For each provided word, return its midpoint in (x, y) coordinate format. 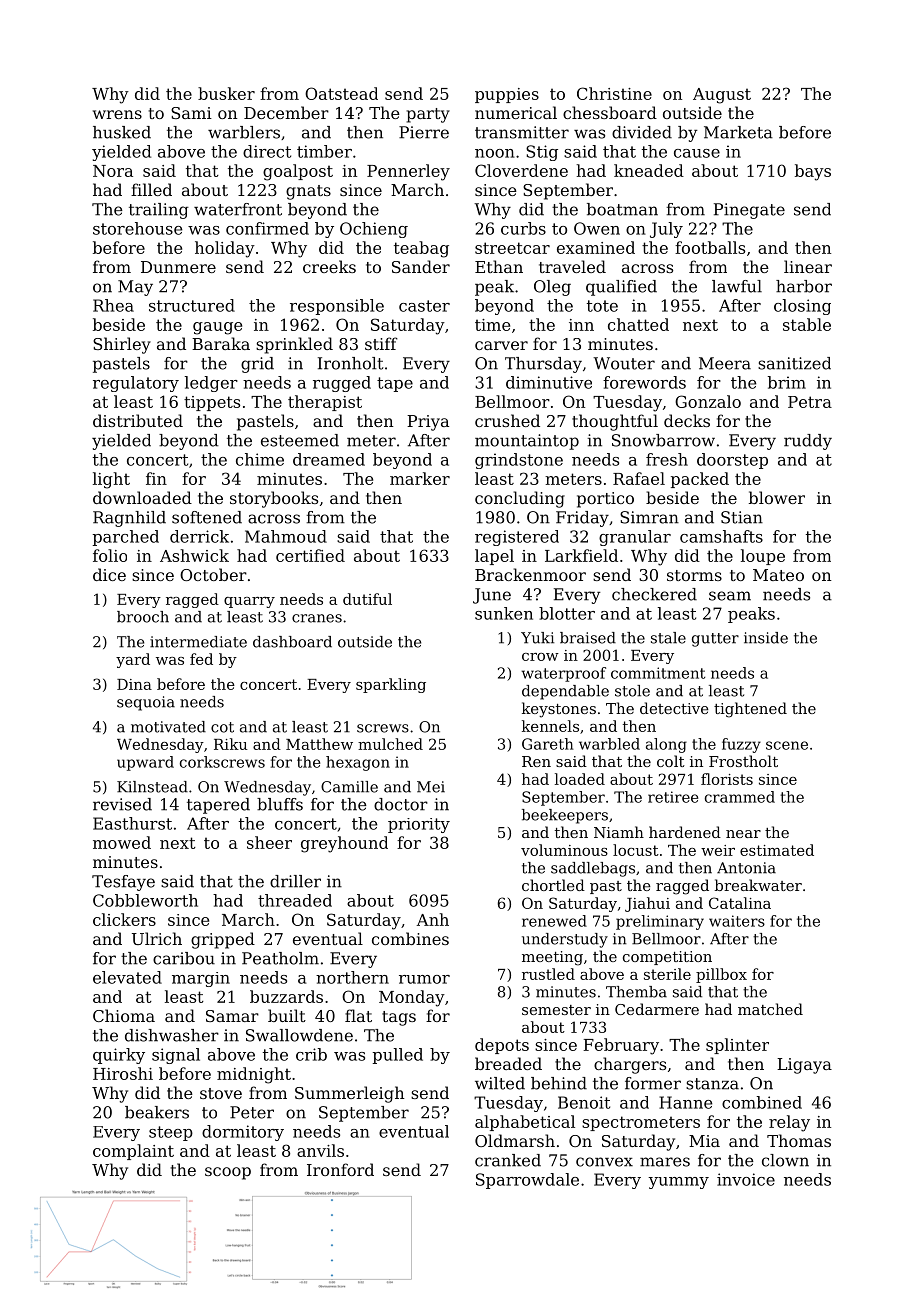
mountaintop (527, 442)
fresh (667, 459)
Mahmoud (286, 536)
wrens (117, 114)
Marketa (738, 132)
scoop (228, 1173)
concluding (520, 499)
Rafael (639, 478)
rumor (424, 979)
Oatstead (341, 93)
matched (770, 1009)
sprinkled (294, 345)
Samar (232, 1016)
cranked (508, 1160)
